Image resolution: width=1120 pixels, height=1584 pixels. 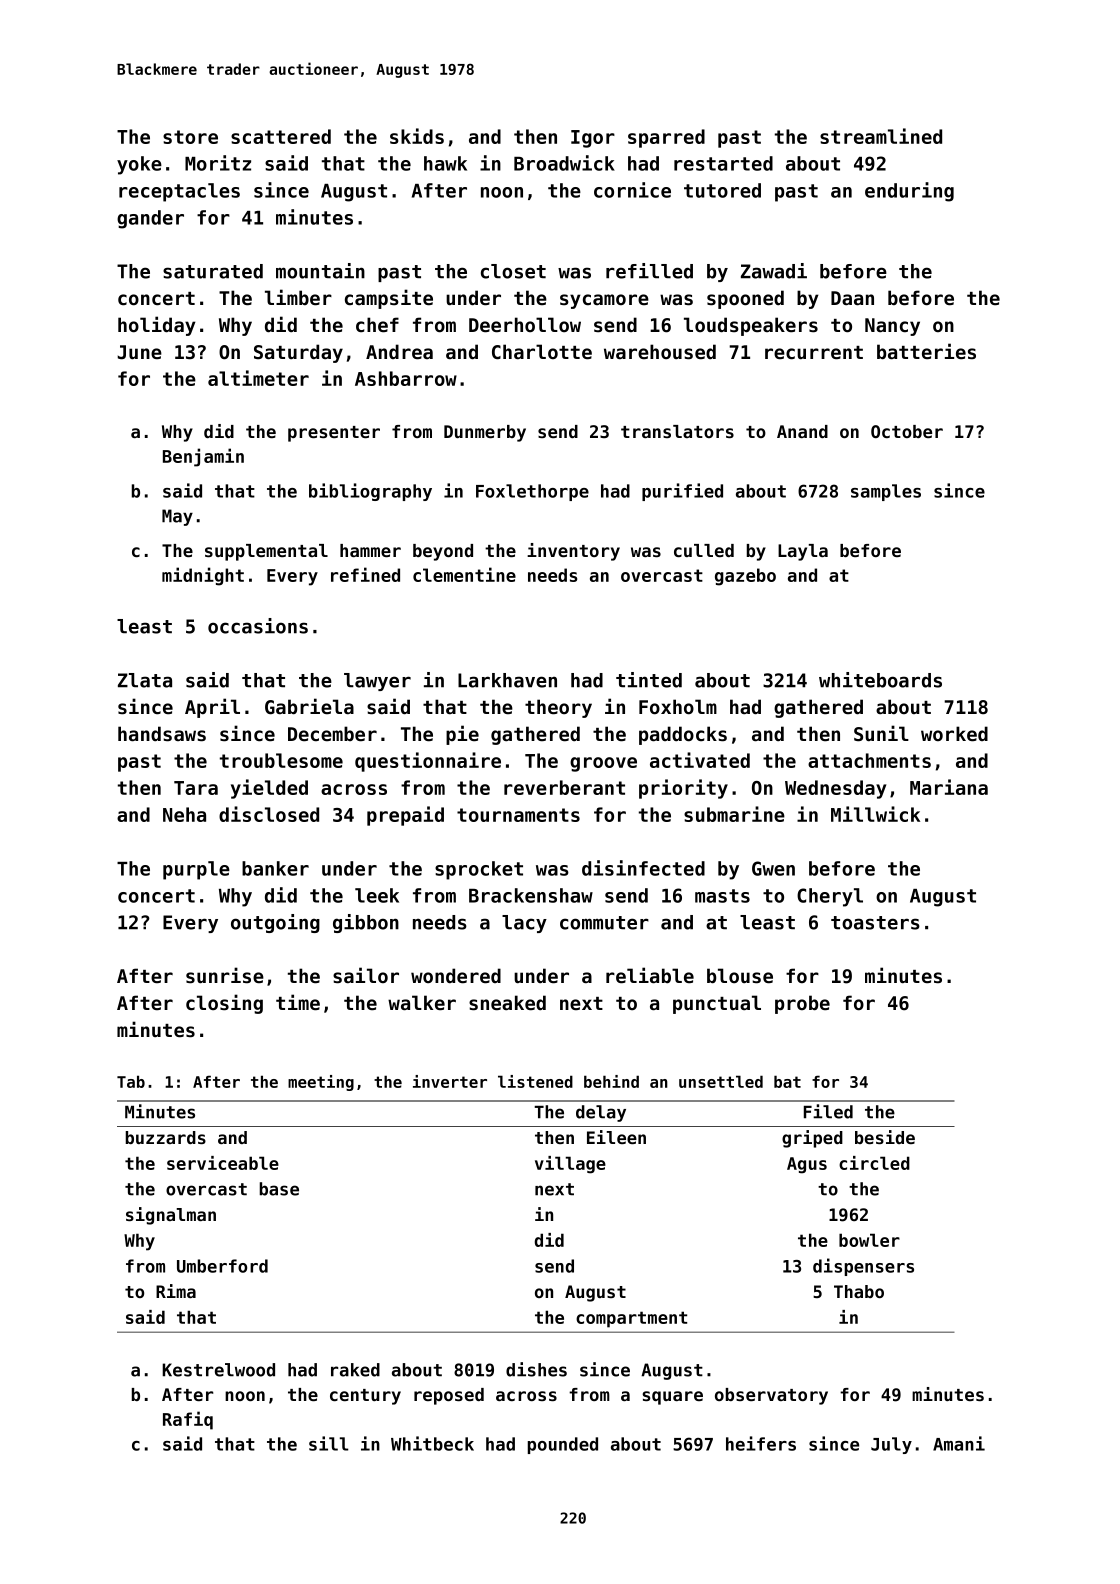 I want to click on pie, so click(x=462, y=735).
